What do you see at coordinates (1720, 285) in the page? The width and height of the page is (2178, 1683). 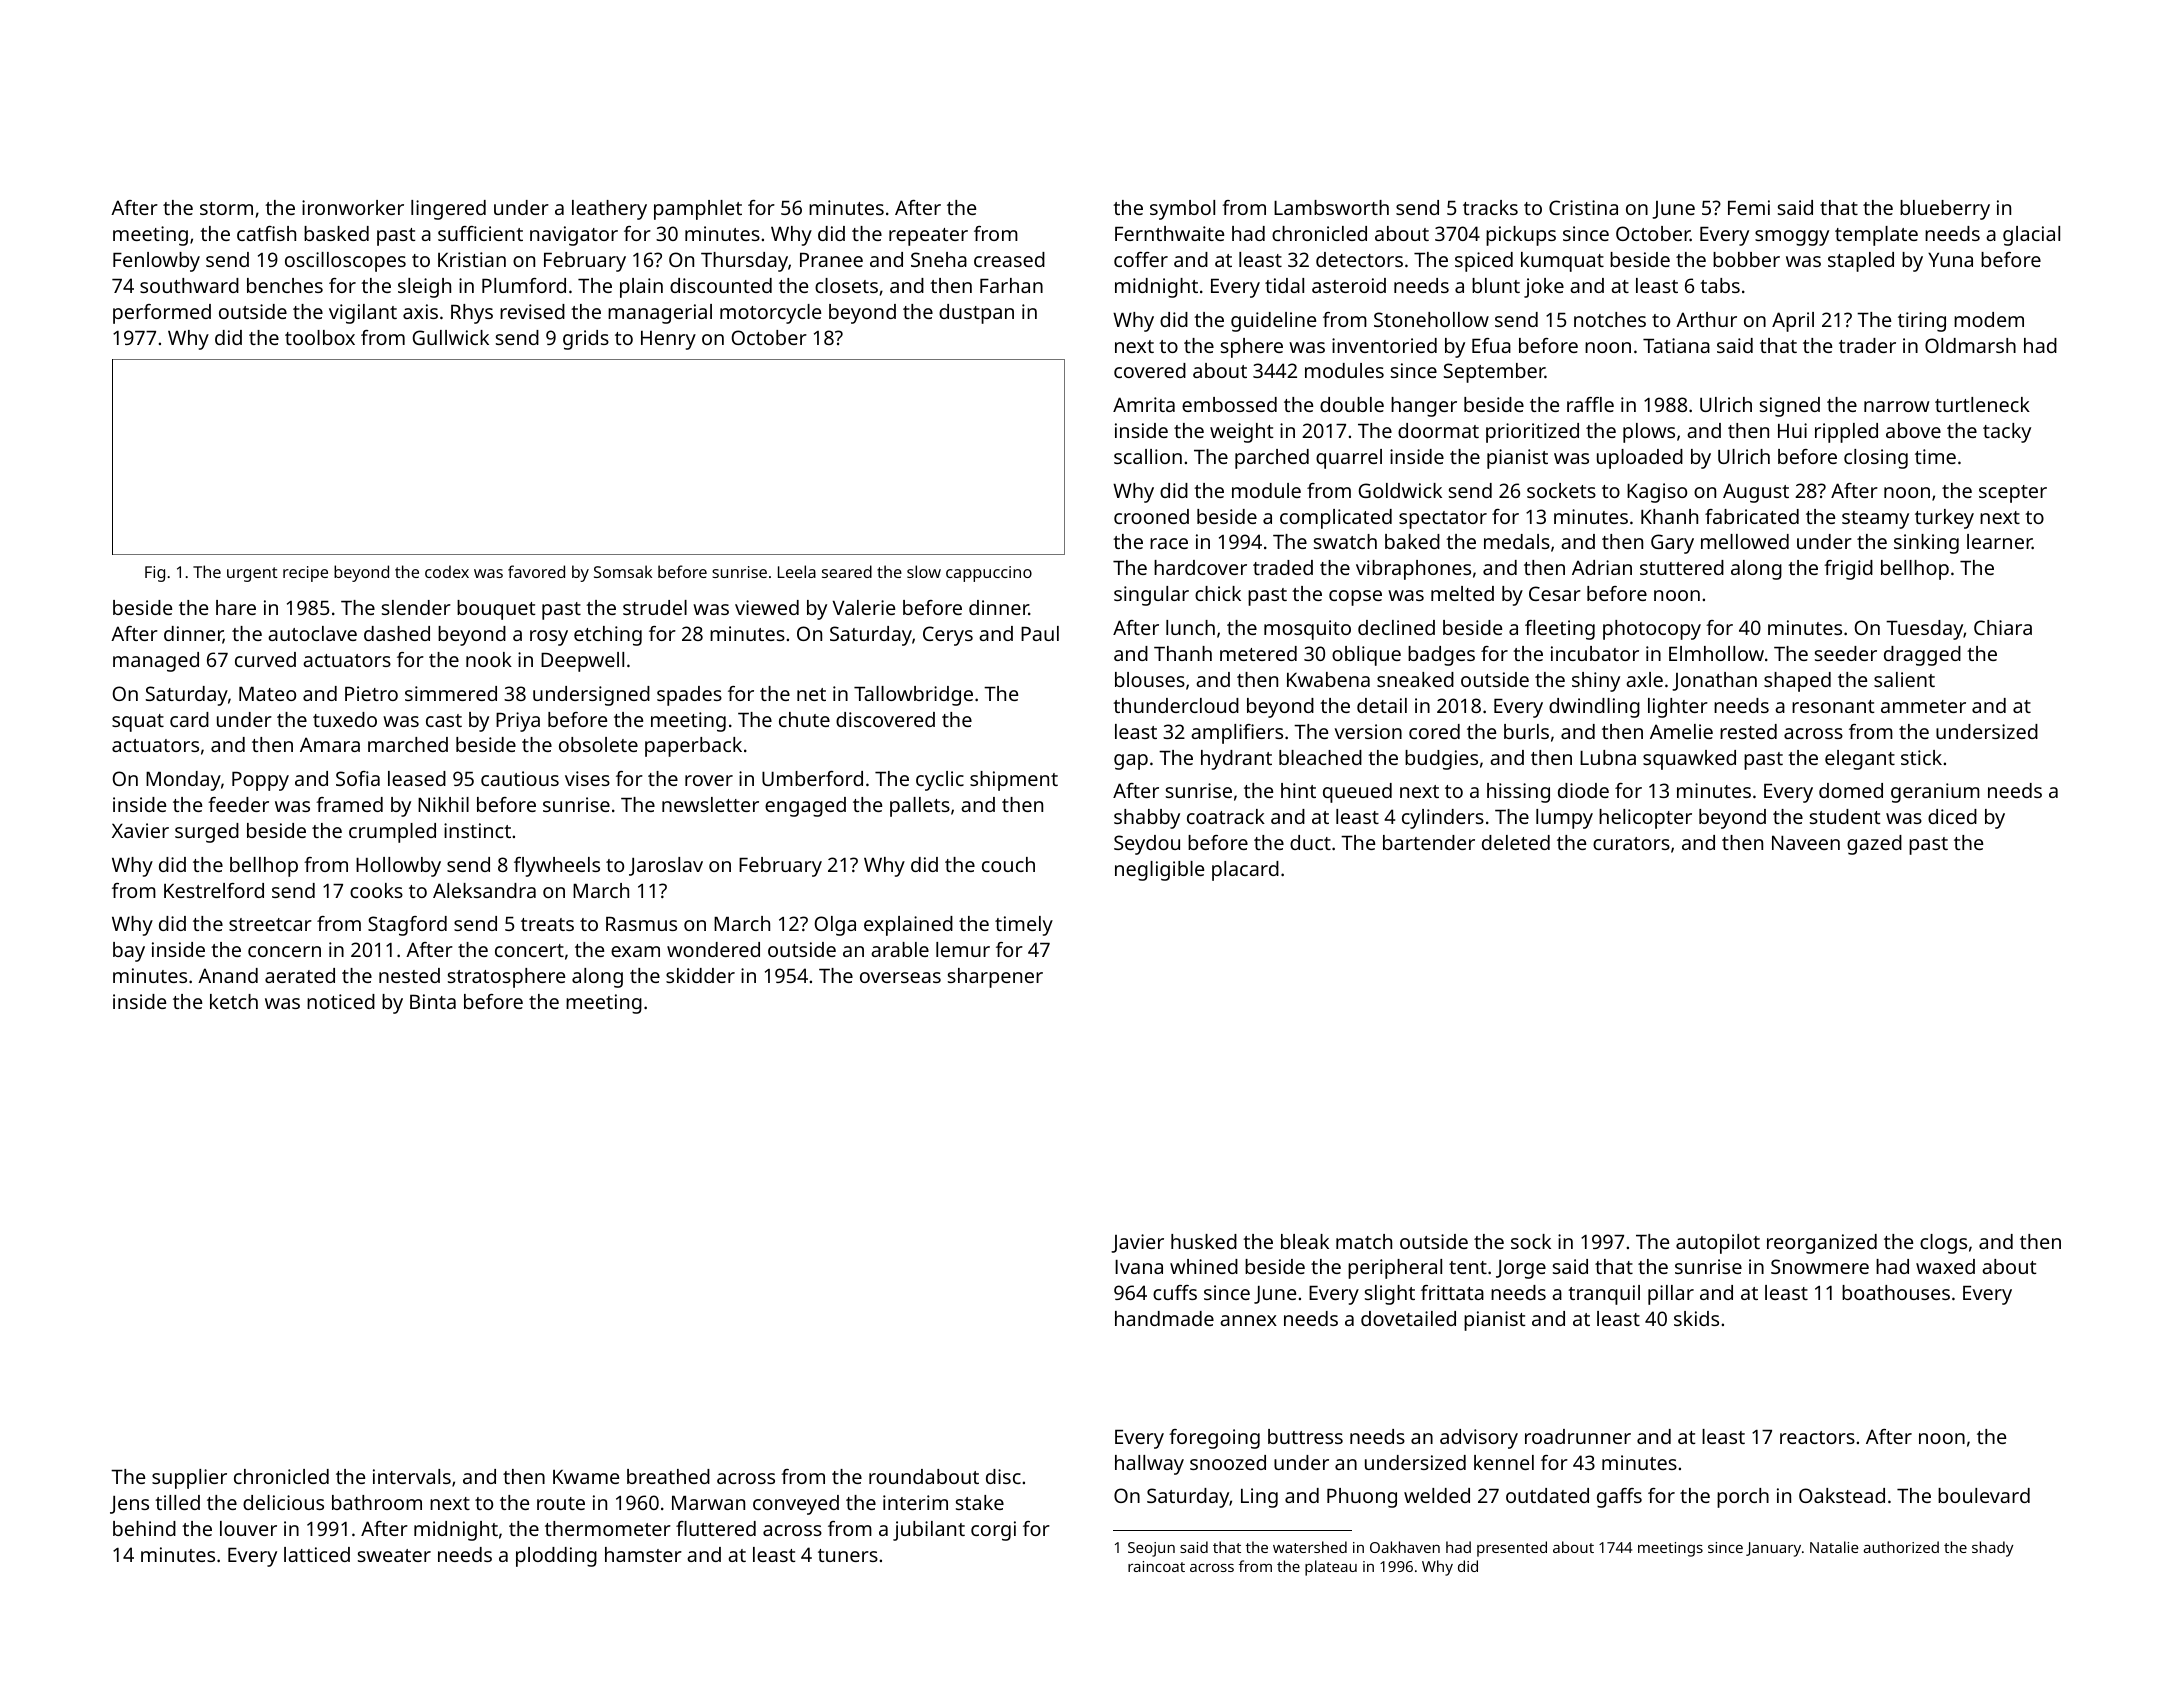 I see `tabs` at bounding box center [1720, 285].
